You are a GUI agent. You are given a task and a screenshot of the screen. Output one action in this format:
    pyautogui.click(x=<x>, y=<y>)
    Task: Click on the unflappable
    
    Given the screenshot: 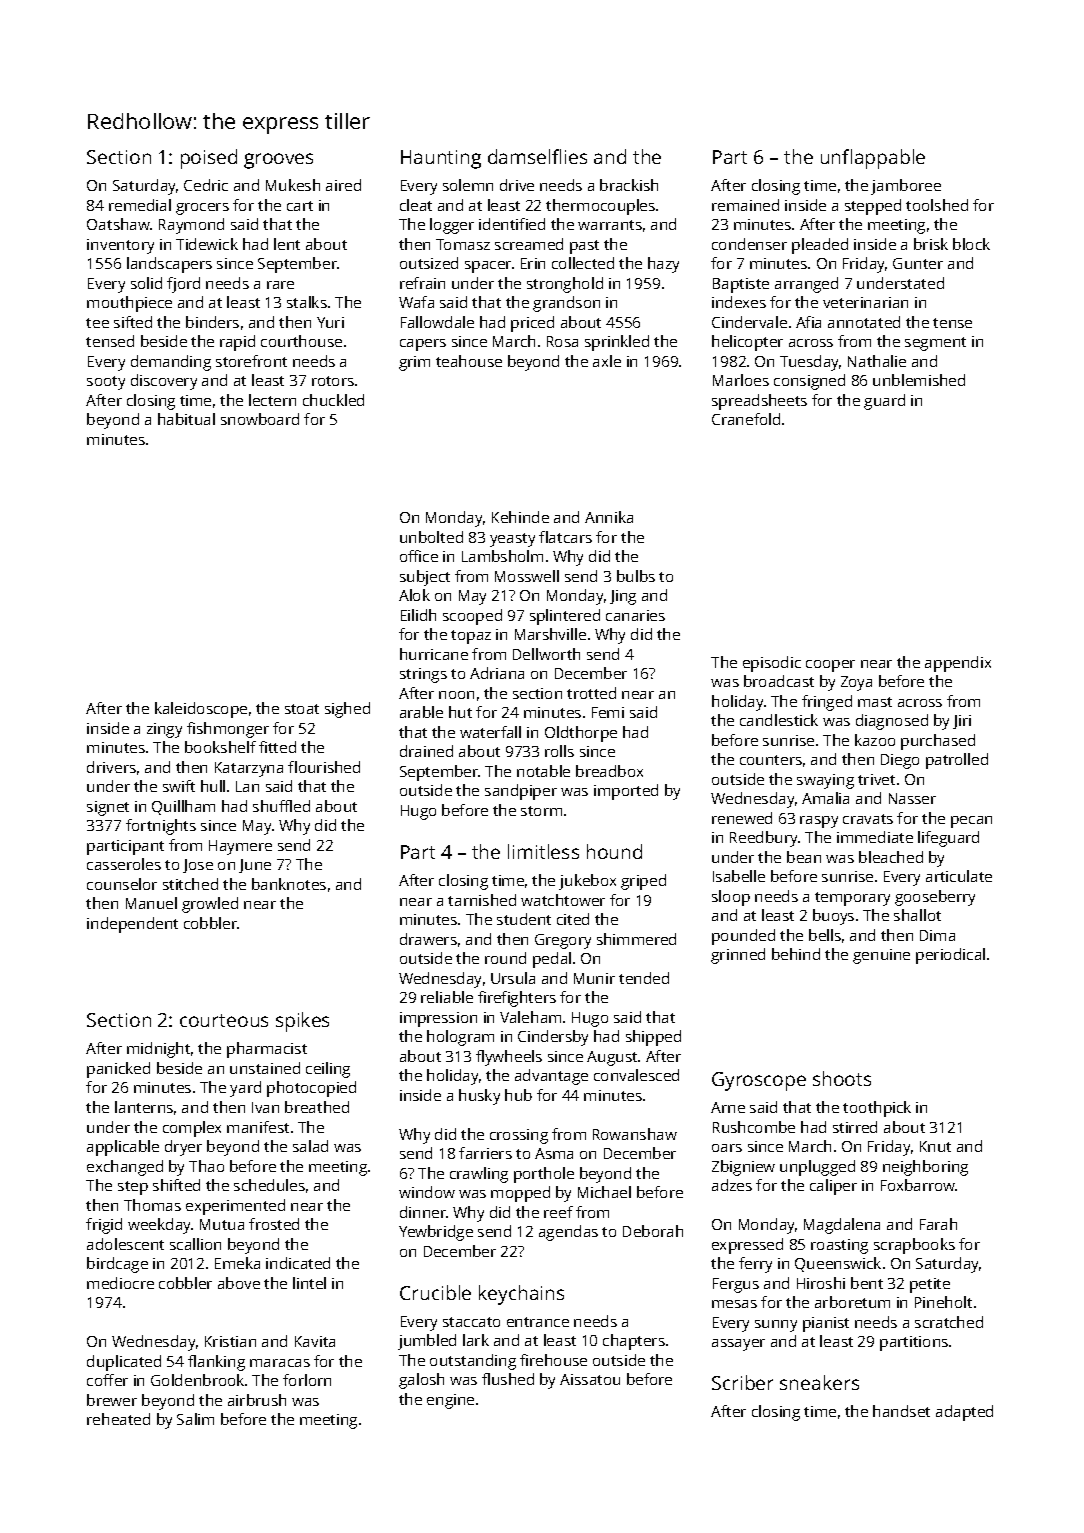 What is the action you would take?
    pyautogui.click(x=873, y=159)
